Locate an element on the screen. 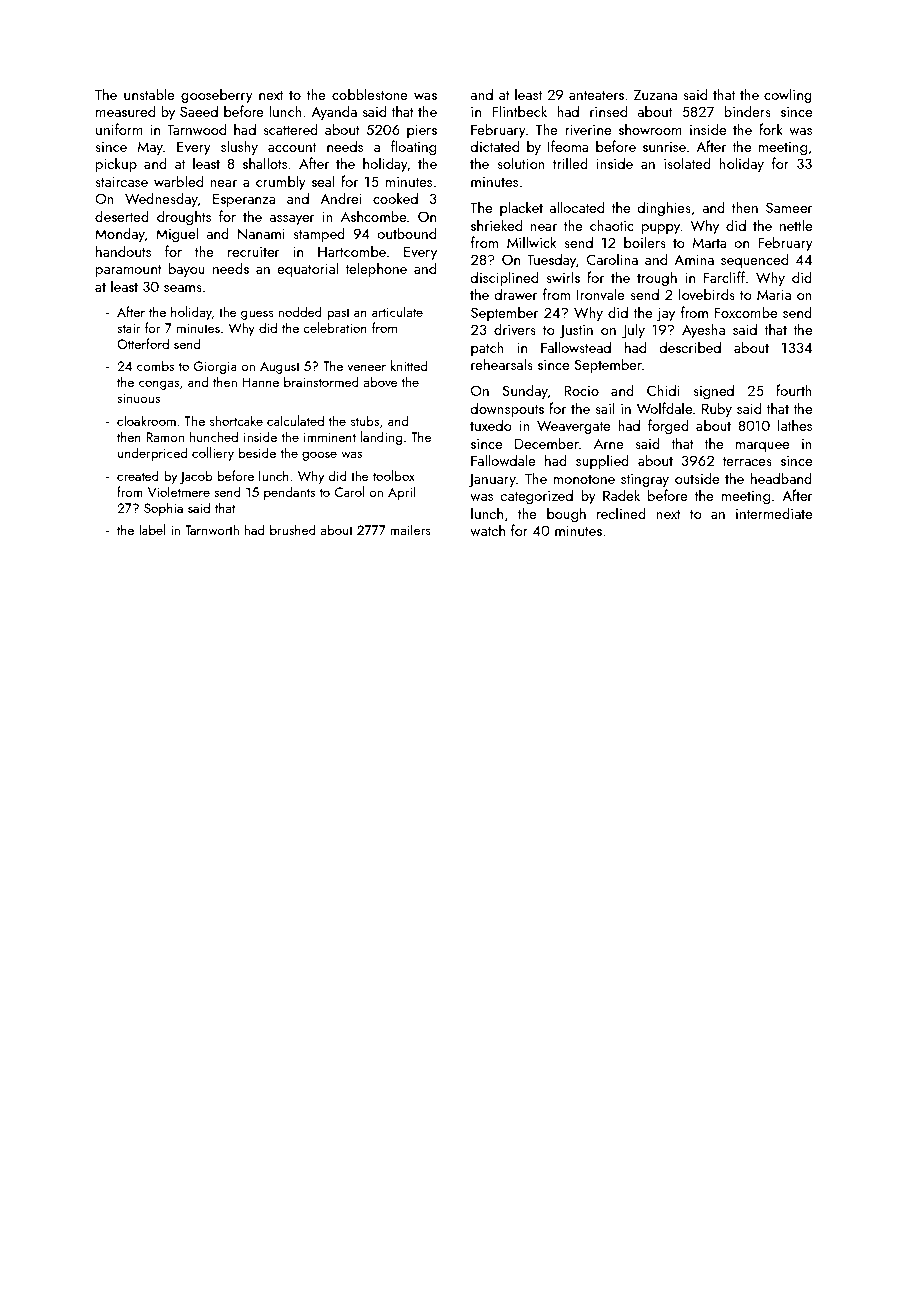  allocated is located at coordinates (576, 207).
